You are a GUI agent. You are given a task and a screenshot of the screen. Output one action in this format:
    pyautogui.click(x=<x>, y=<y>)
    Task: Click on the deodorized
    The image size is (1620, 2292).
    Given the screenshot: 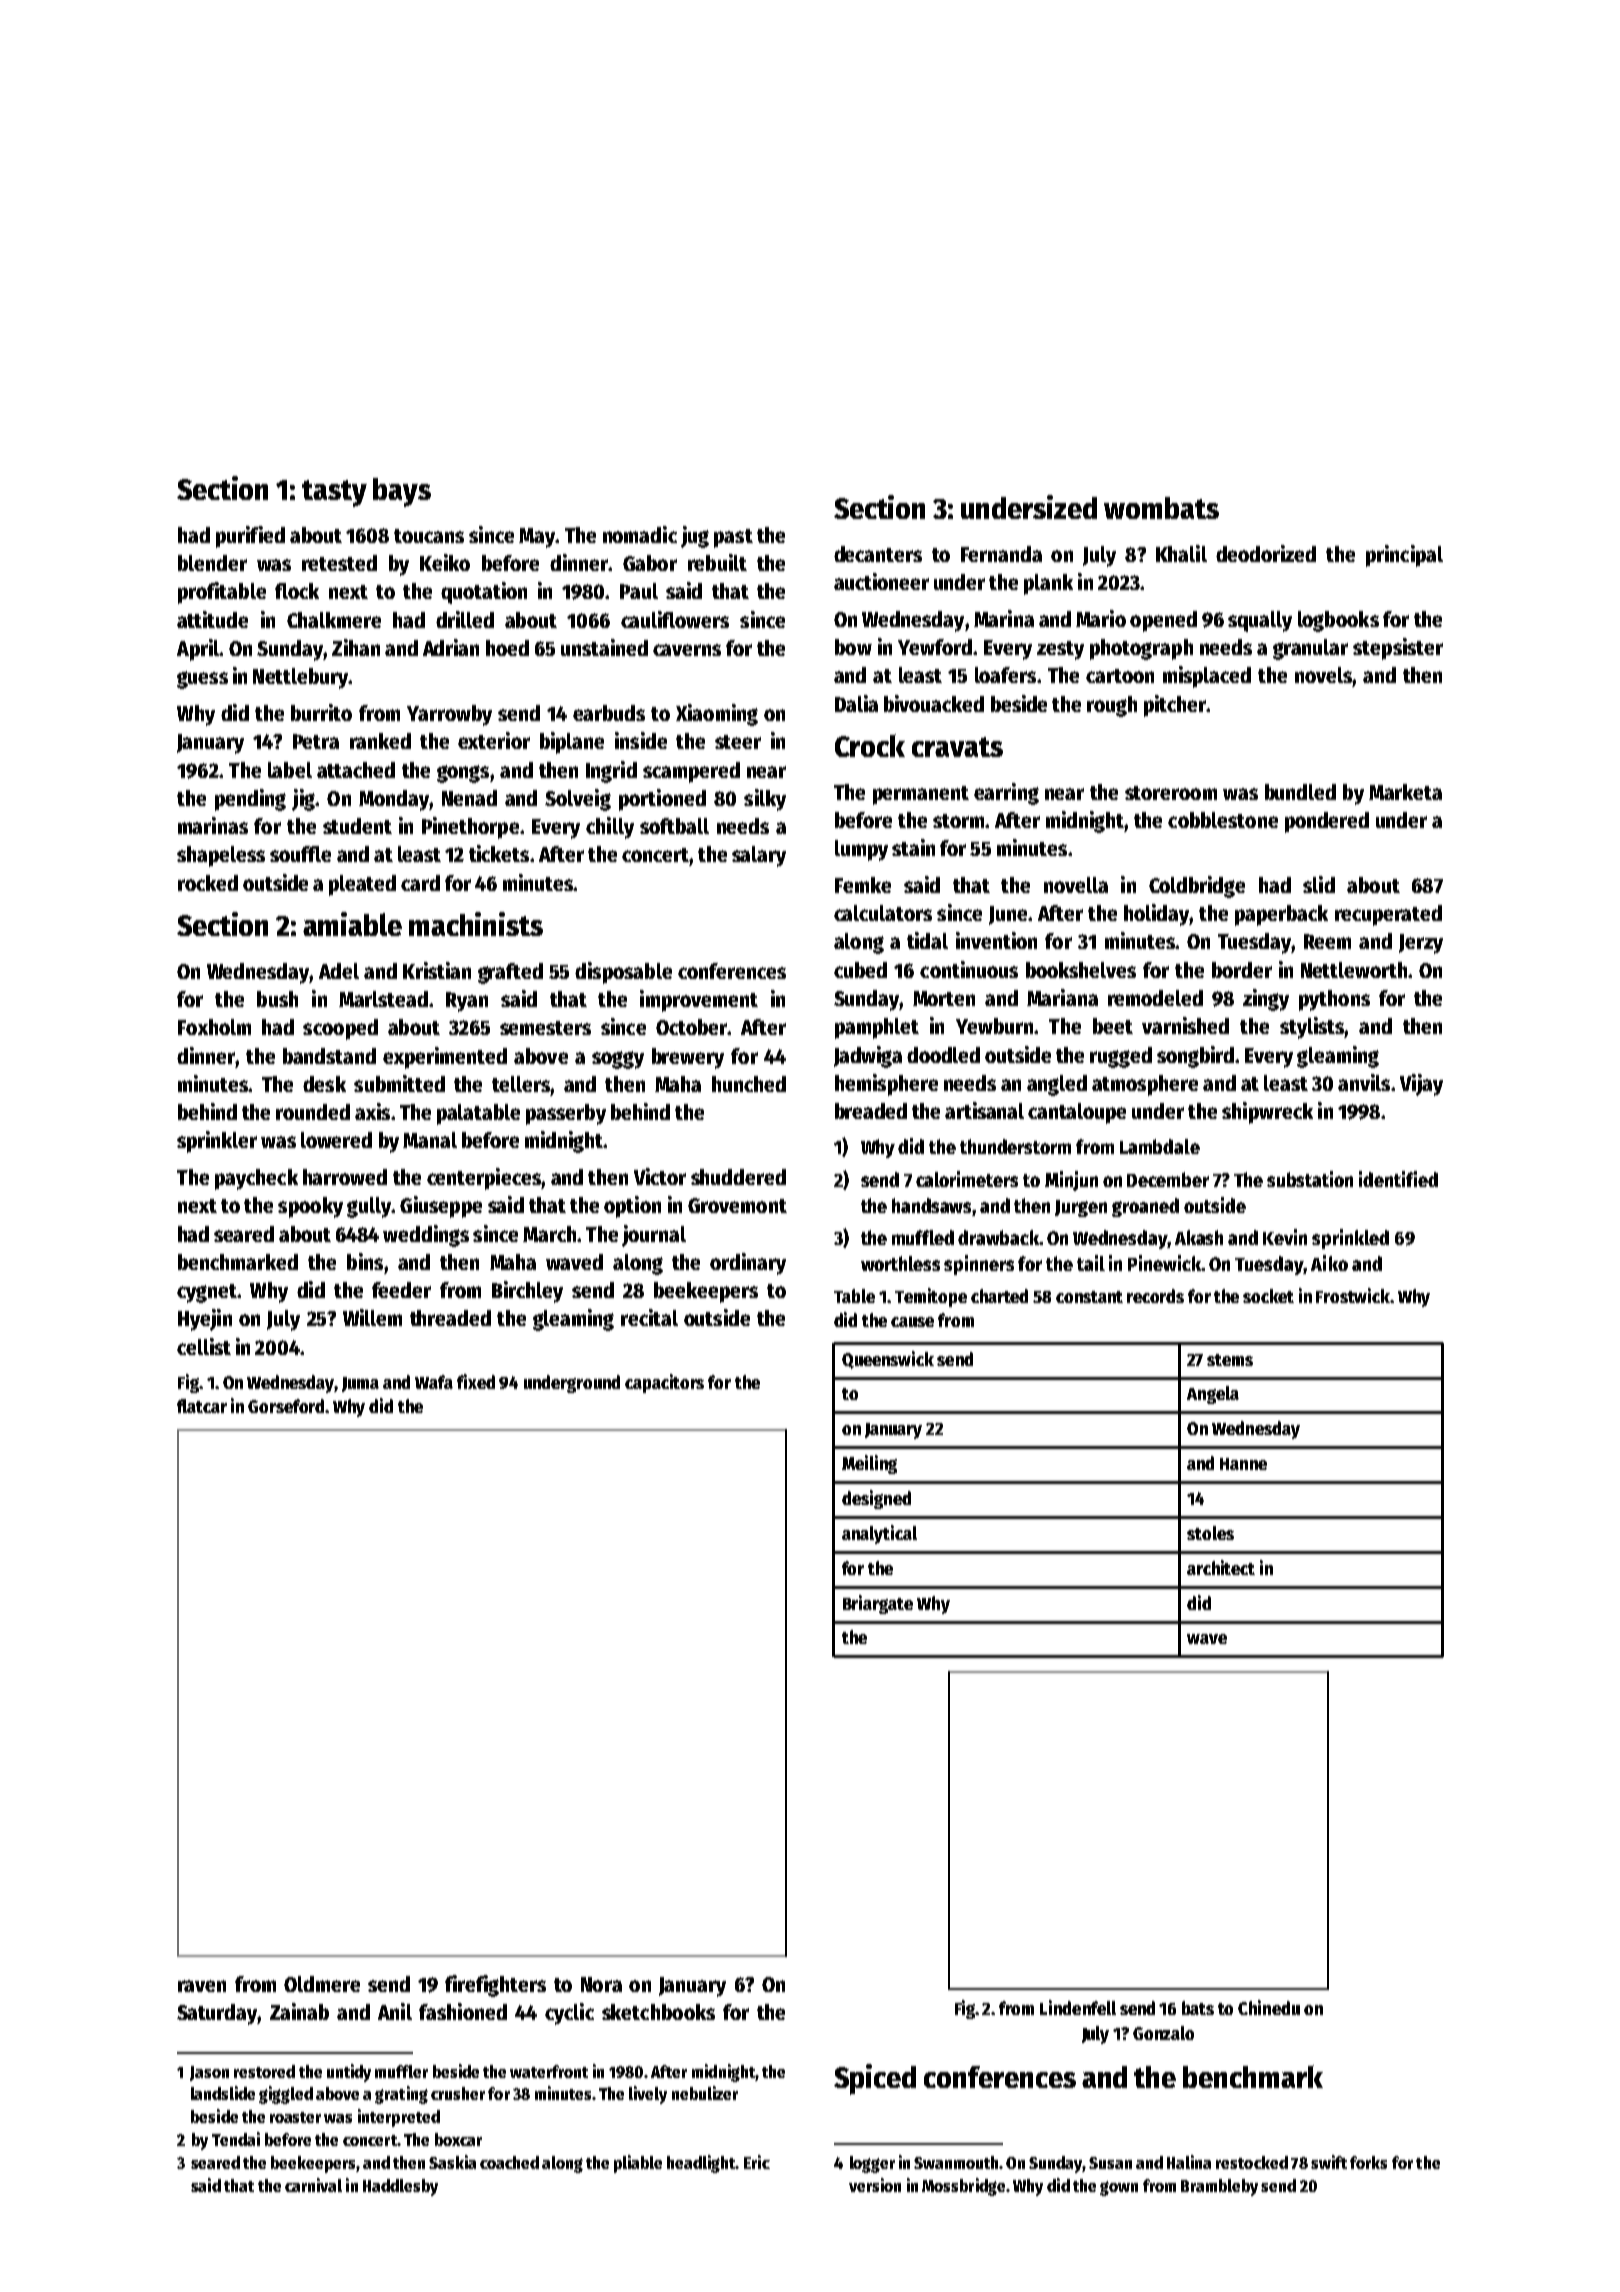 What is the action you would take?
    pyautogui.click(x=1266, y=553)
